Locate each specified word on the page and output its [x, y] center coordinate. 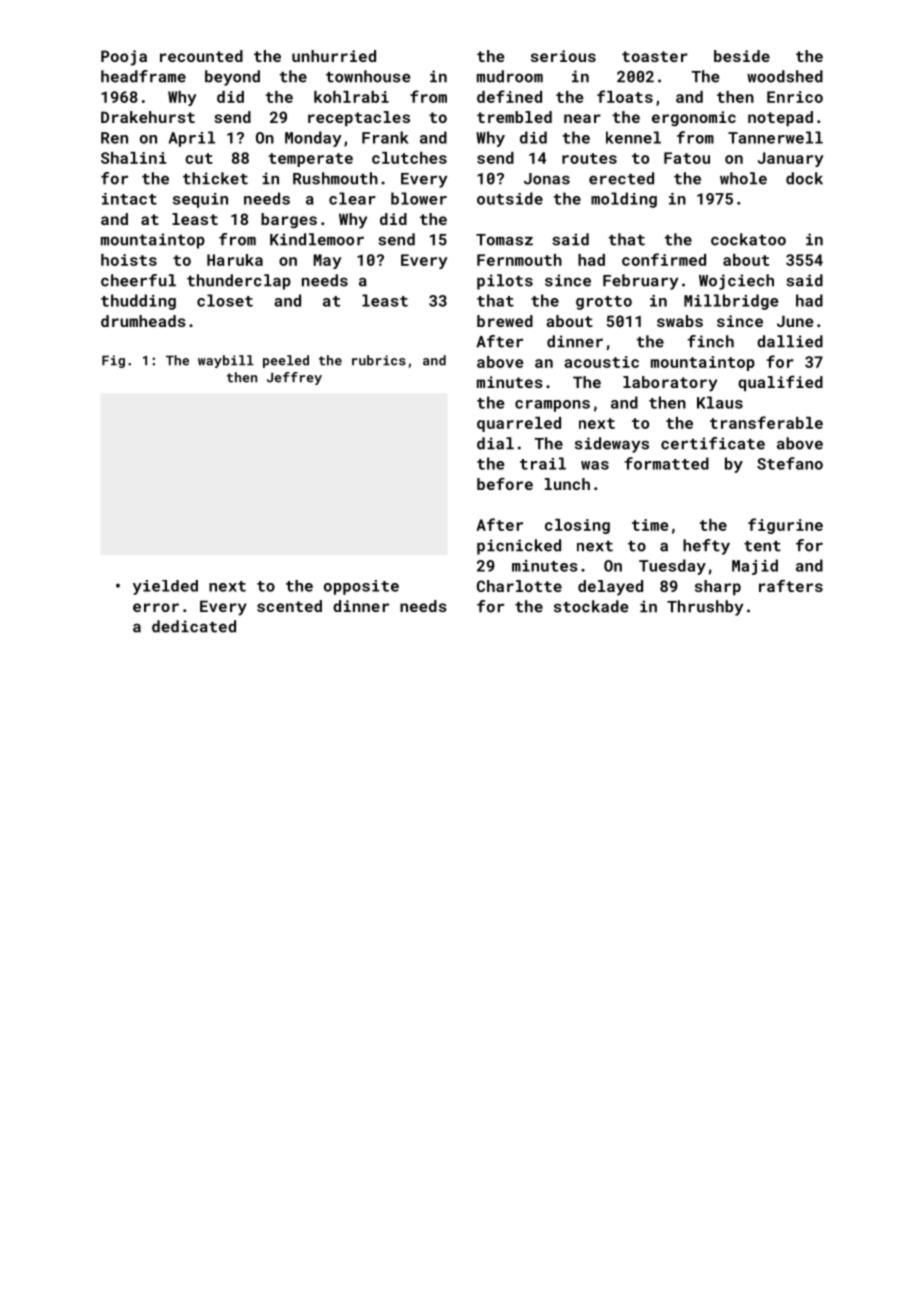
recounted [201, 56]
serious [563, 56]
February [641, 282]
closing [577, 526]
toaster [655, 56]
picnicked [519, 547]
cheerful [138, 280]
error [156, 607]
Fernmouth [519, 260]
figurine [785, 526]
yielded [165, 587]
